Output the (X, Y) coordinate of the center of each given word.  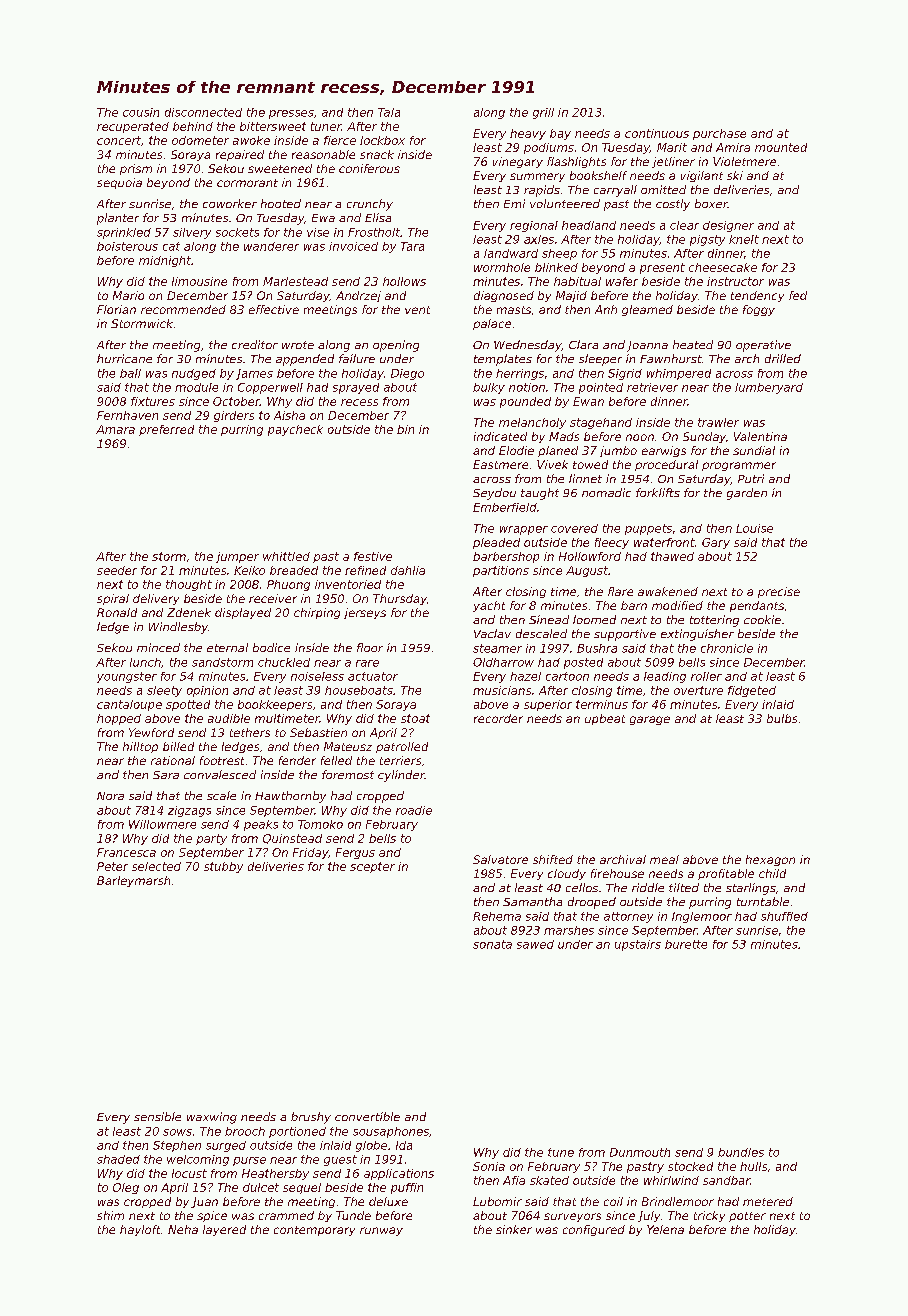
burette (686, 944)
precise (779, 592)
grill (543, 113)
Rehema (497, 916)
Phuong (288, 585)
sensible (157, 1116)
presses (291, 114)
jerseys (365, 613)
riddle (648, 887)
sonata (492, 944)
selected (156, 866)
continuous (657, 133)
